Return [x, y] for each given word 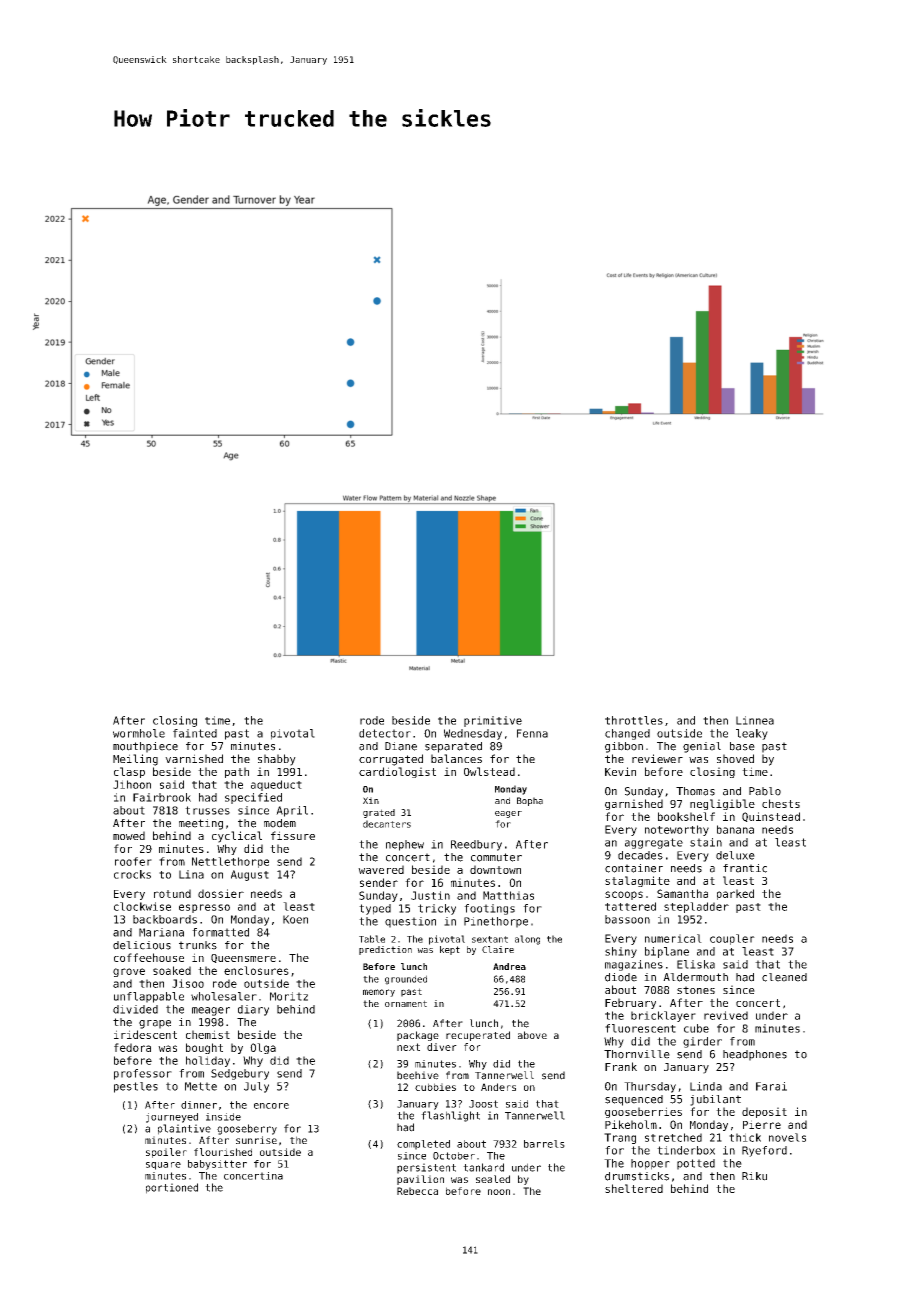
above [532, 1035]
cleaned [784, 977]
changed [627, 734]
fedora [132, 1047]
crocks [132, 874]
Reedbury [476, 845]
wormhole [139, 733]
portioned [172, 1188]
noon [499, 1192]
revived [726, 1015]
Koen [295, 919]
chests [781, 803]
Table [372, 939]
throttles [634, 720]
